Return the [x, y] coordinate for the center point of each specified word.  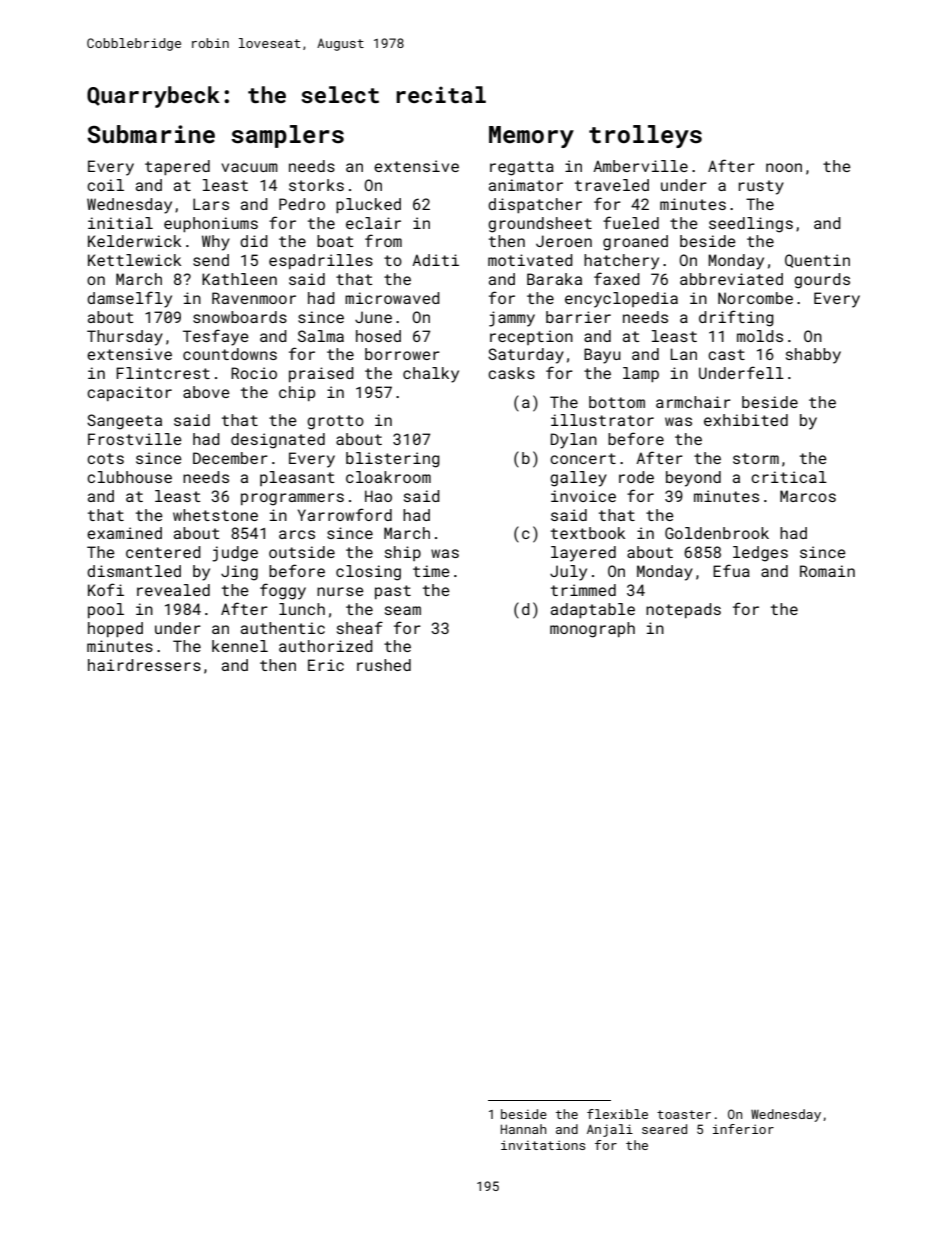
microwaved [392, 298]
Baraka [554, 279]
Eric [326, 665]
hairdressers [144, 665]
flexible [617, 1114]
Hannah [523, 1129]
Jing [239, 573]
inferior [743, 1129]
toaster [684, 1114]
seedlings [751, 225]
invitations [543, 1145]
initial [120, 223]
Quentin [817, 261]
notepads [683, 610]
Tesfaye [216, 337]
